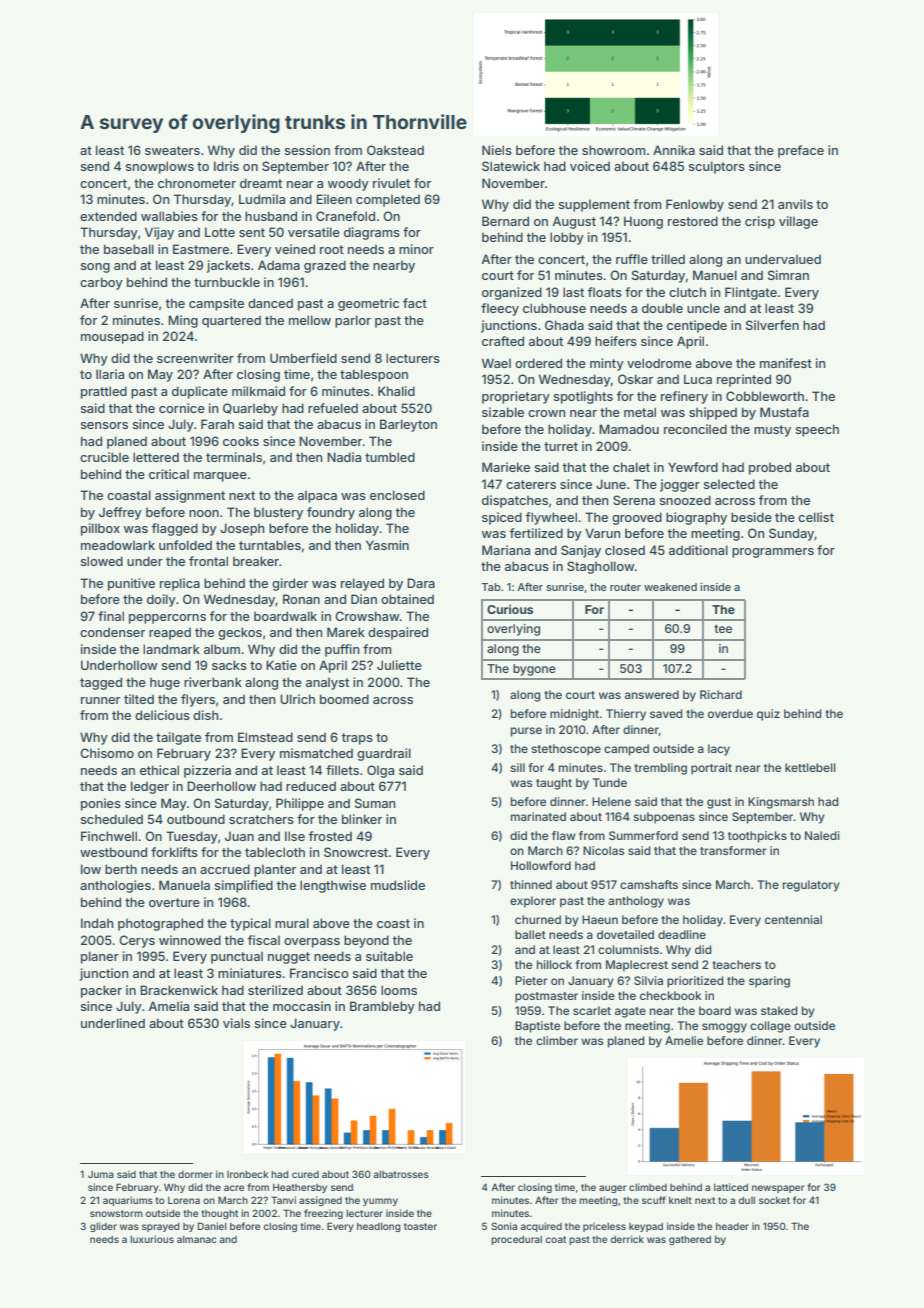 The image size is (924, 1308). I want to click on Sonia, so click(504, 1226).
